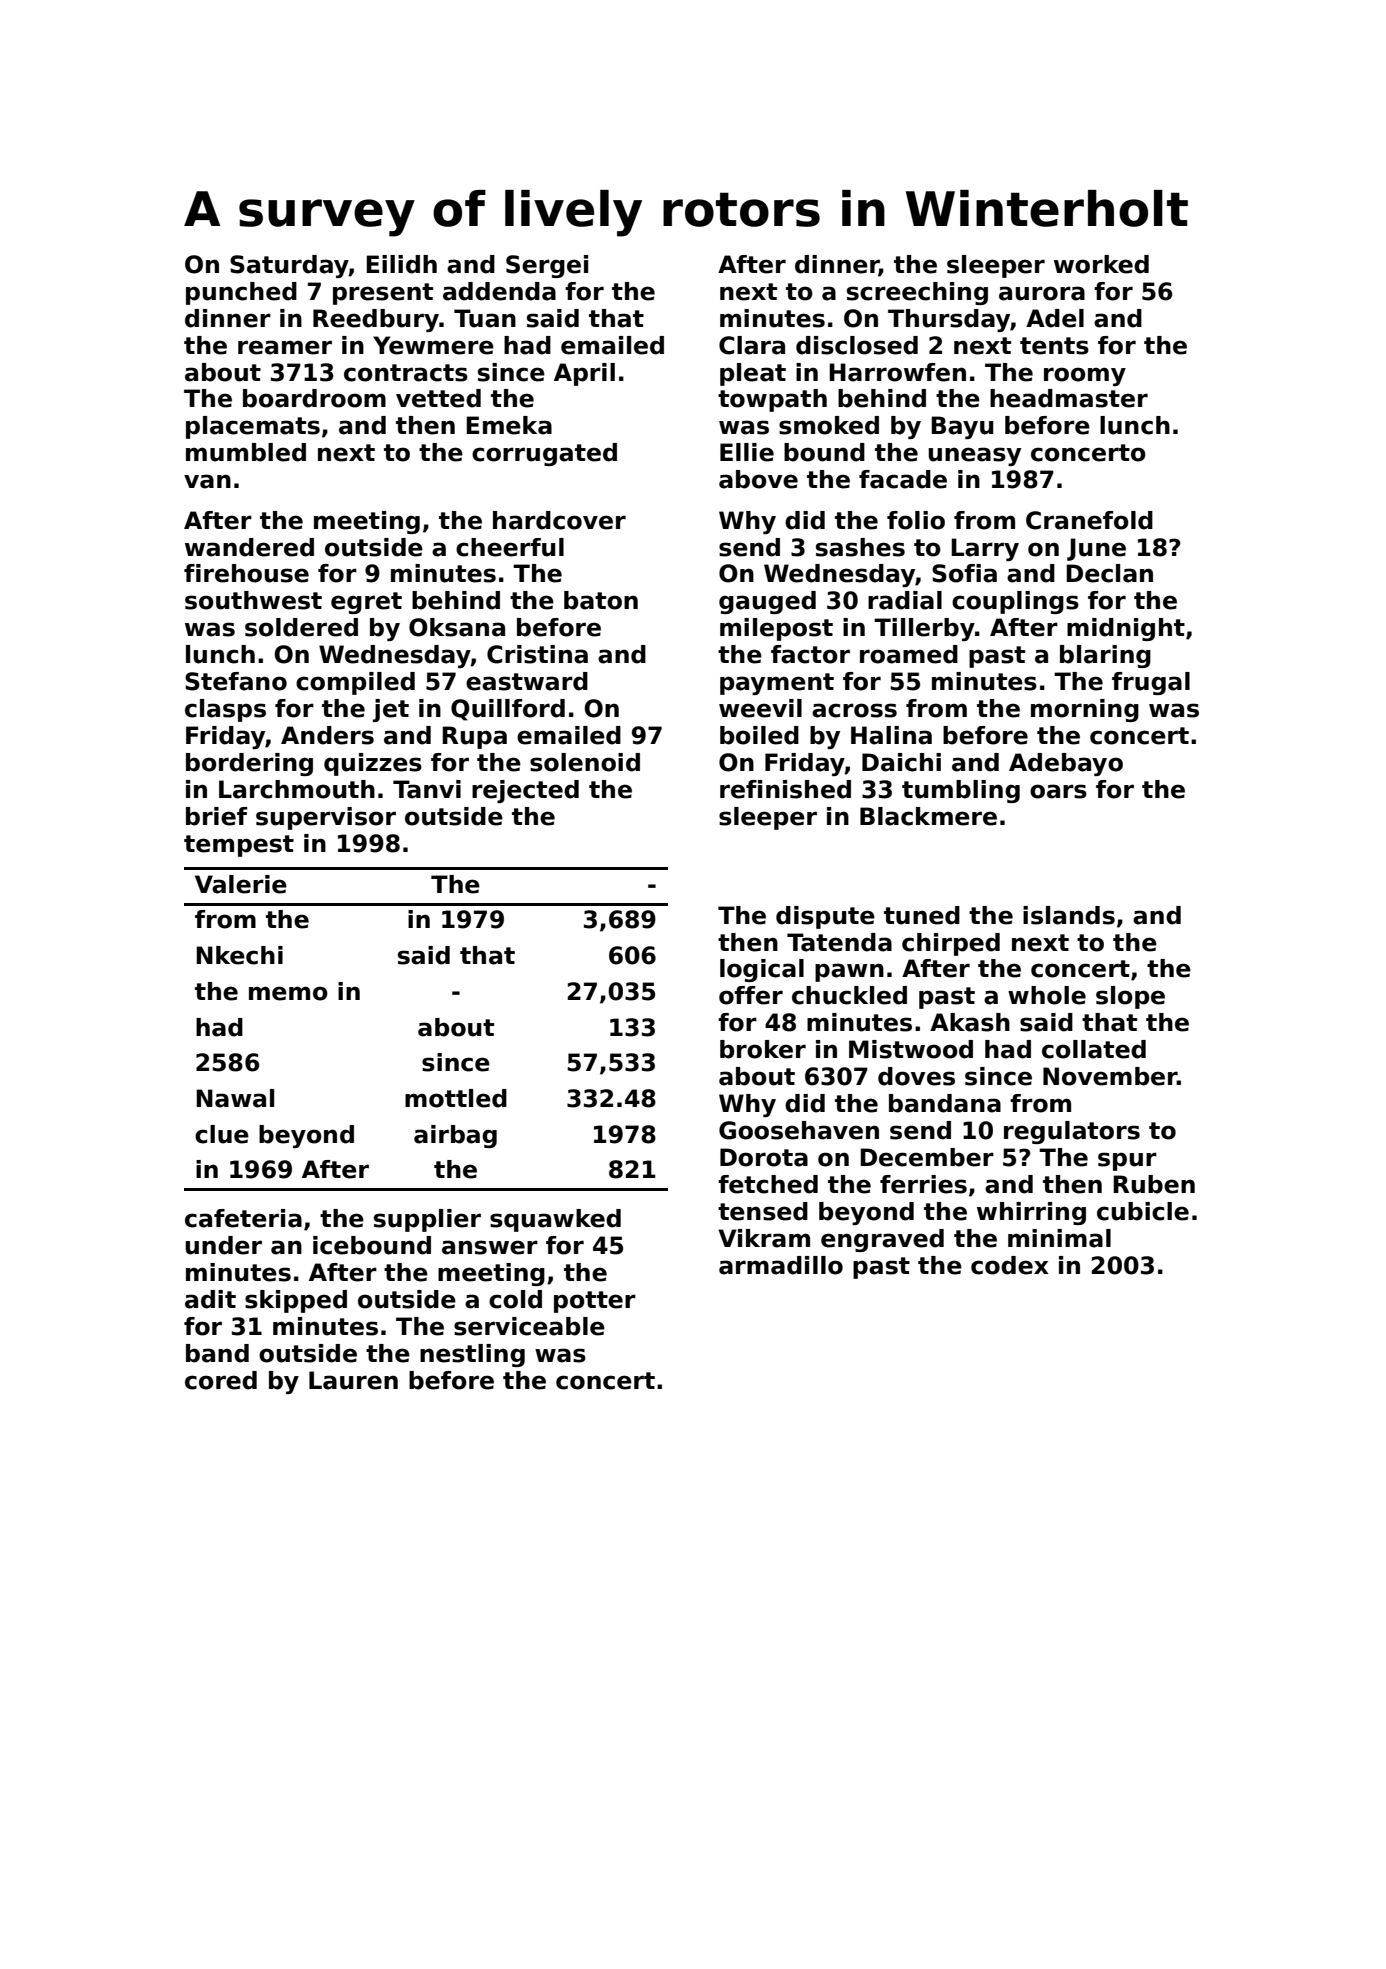 This screenshot has height=1969, width=1386. What do you see at coordinates (221, 1380) in the screenshot?
I see `cored` at bounding box center [221, 1380].
